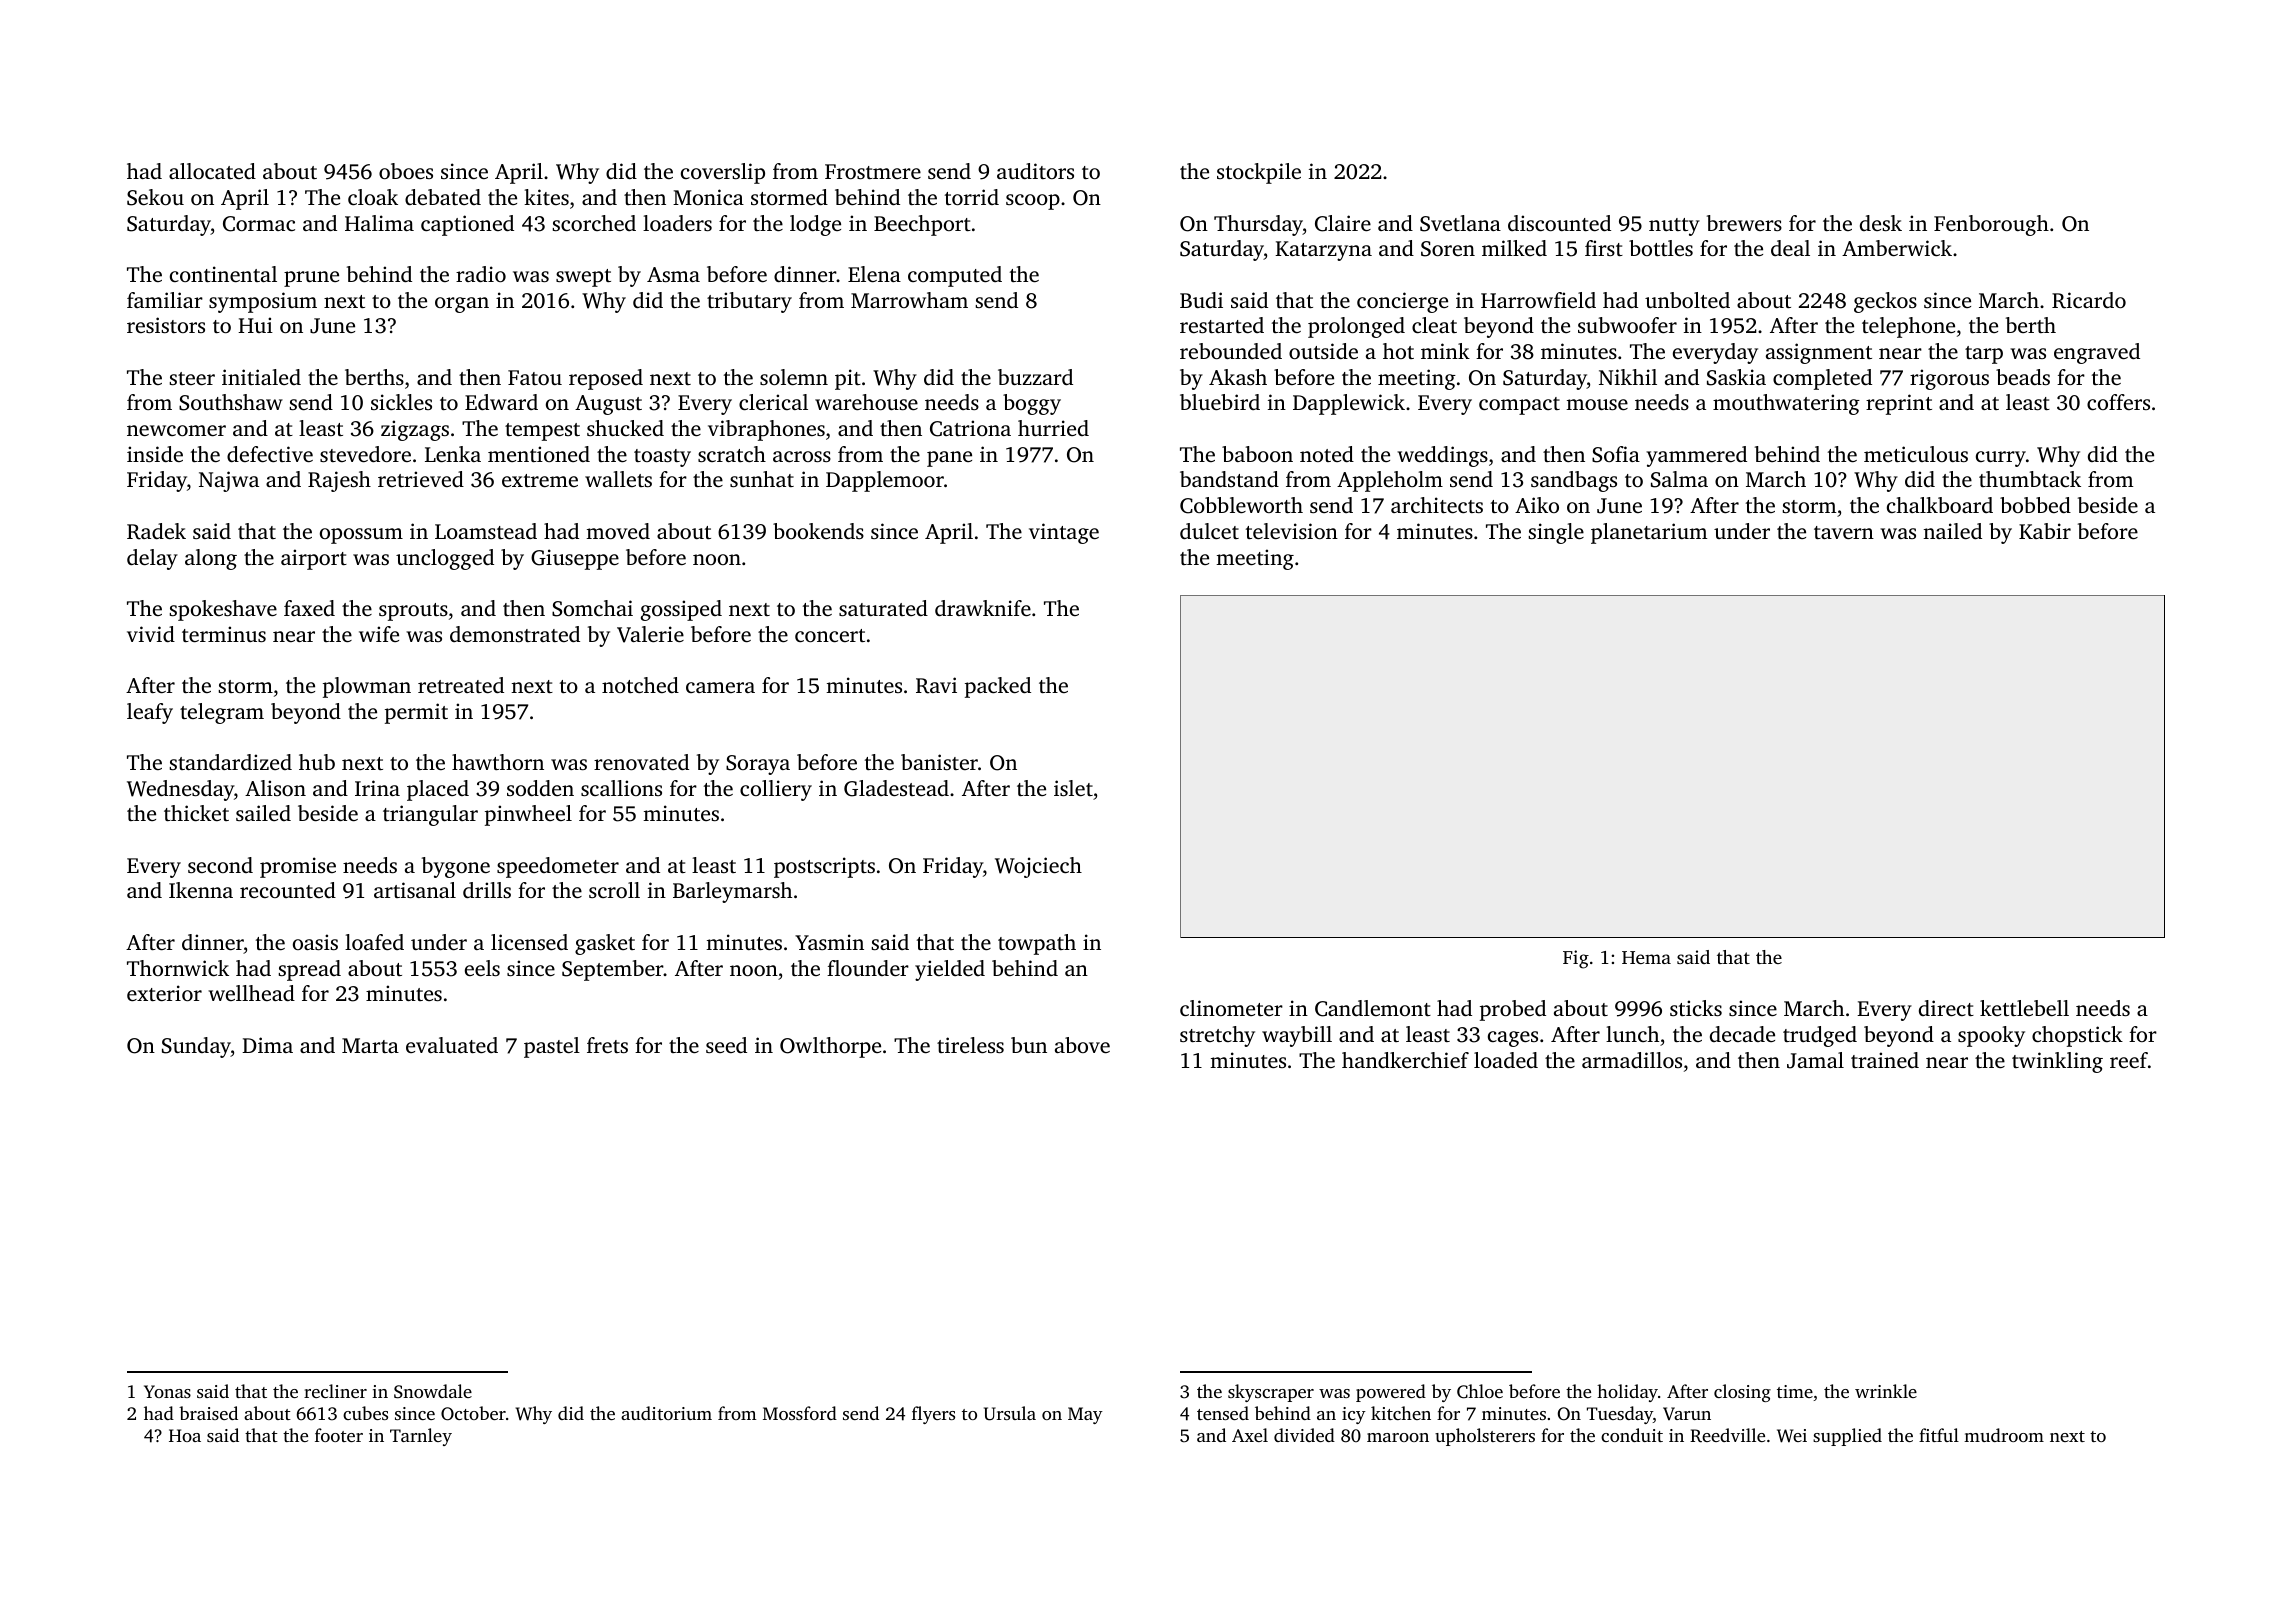 The height and width of the screenshot is (1620, 2292). What do you see at coordinates (167, 1391) in the screenshot?
I see `Yonas` at bounding box center [167, 1391].
